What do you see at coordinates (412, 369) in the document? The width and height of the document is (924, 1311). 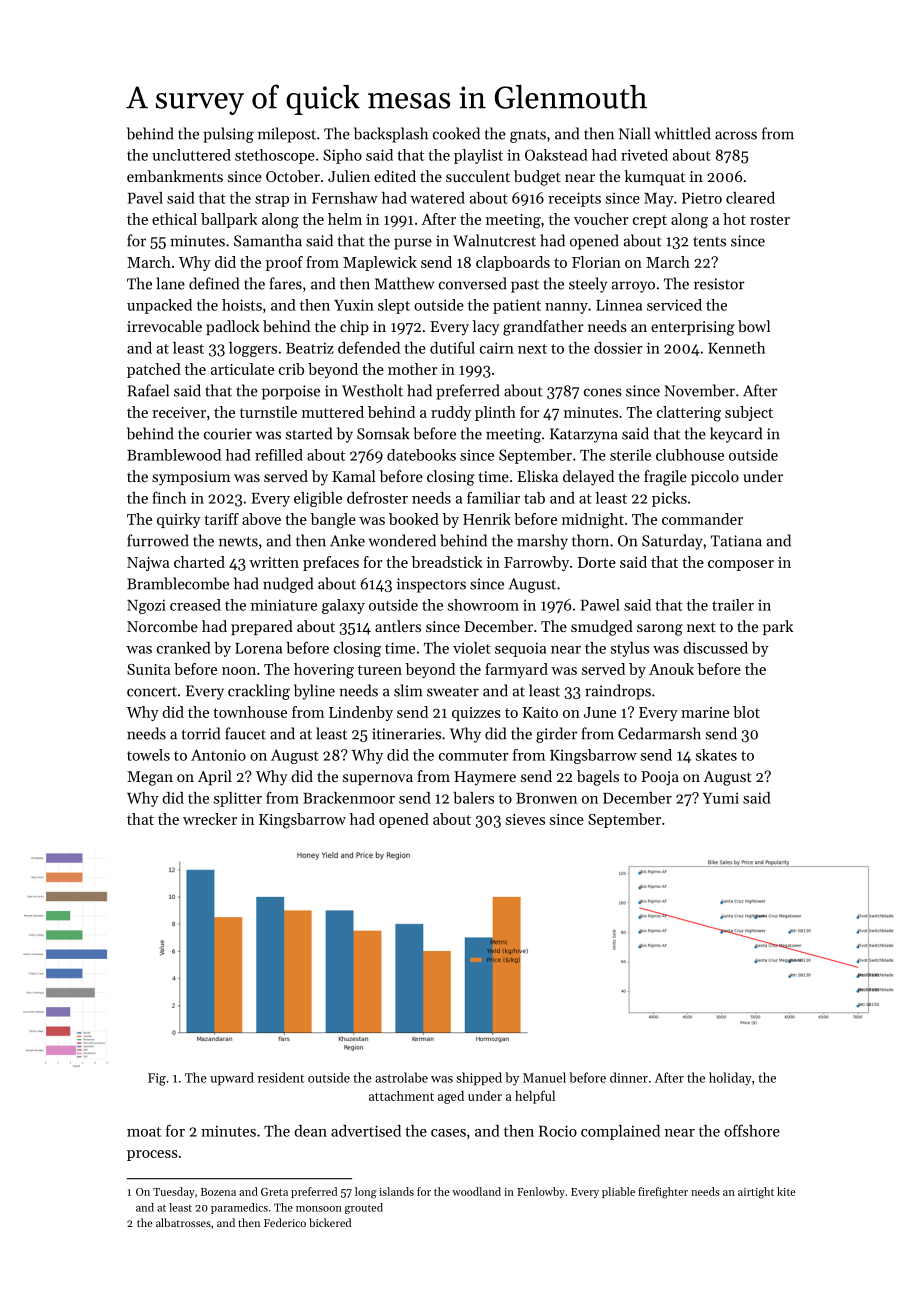 I see `mother` at bounding box center [412, 369].
